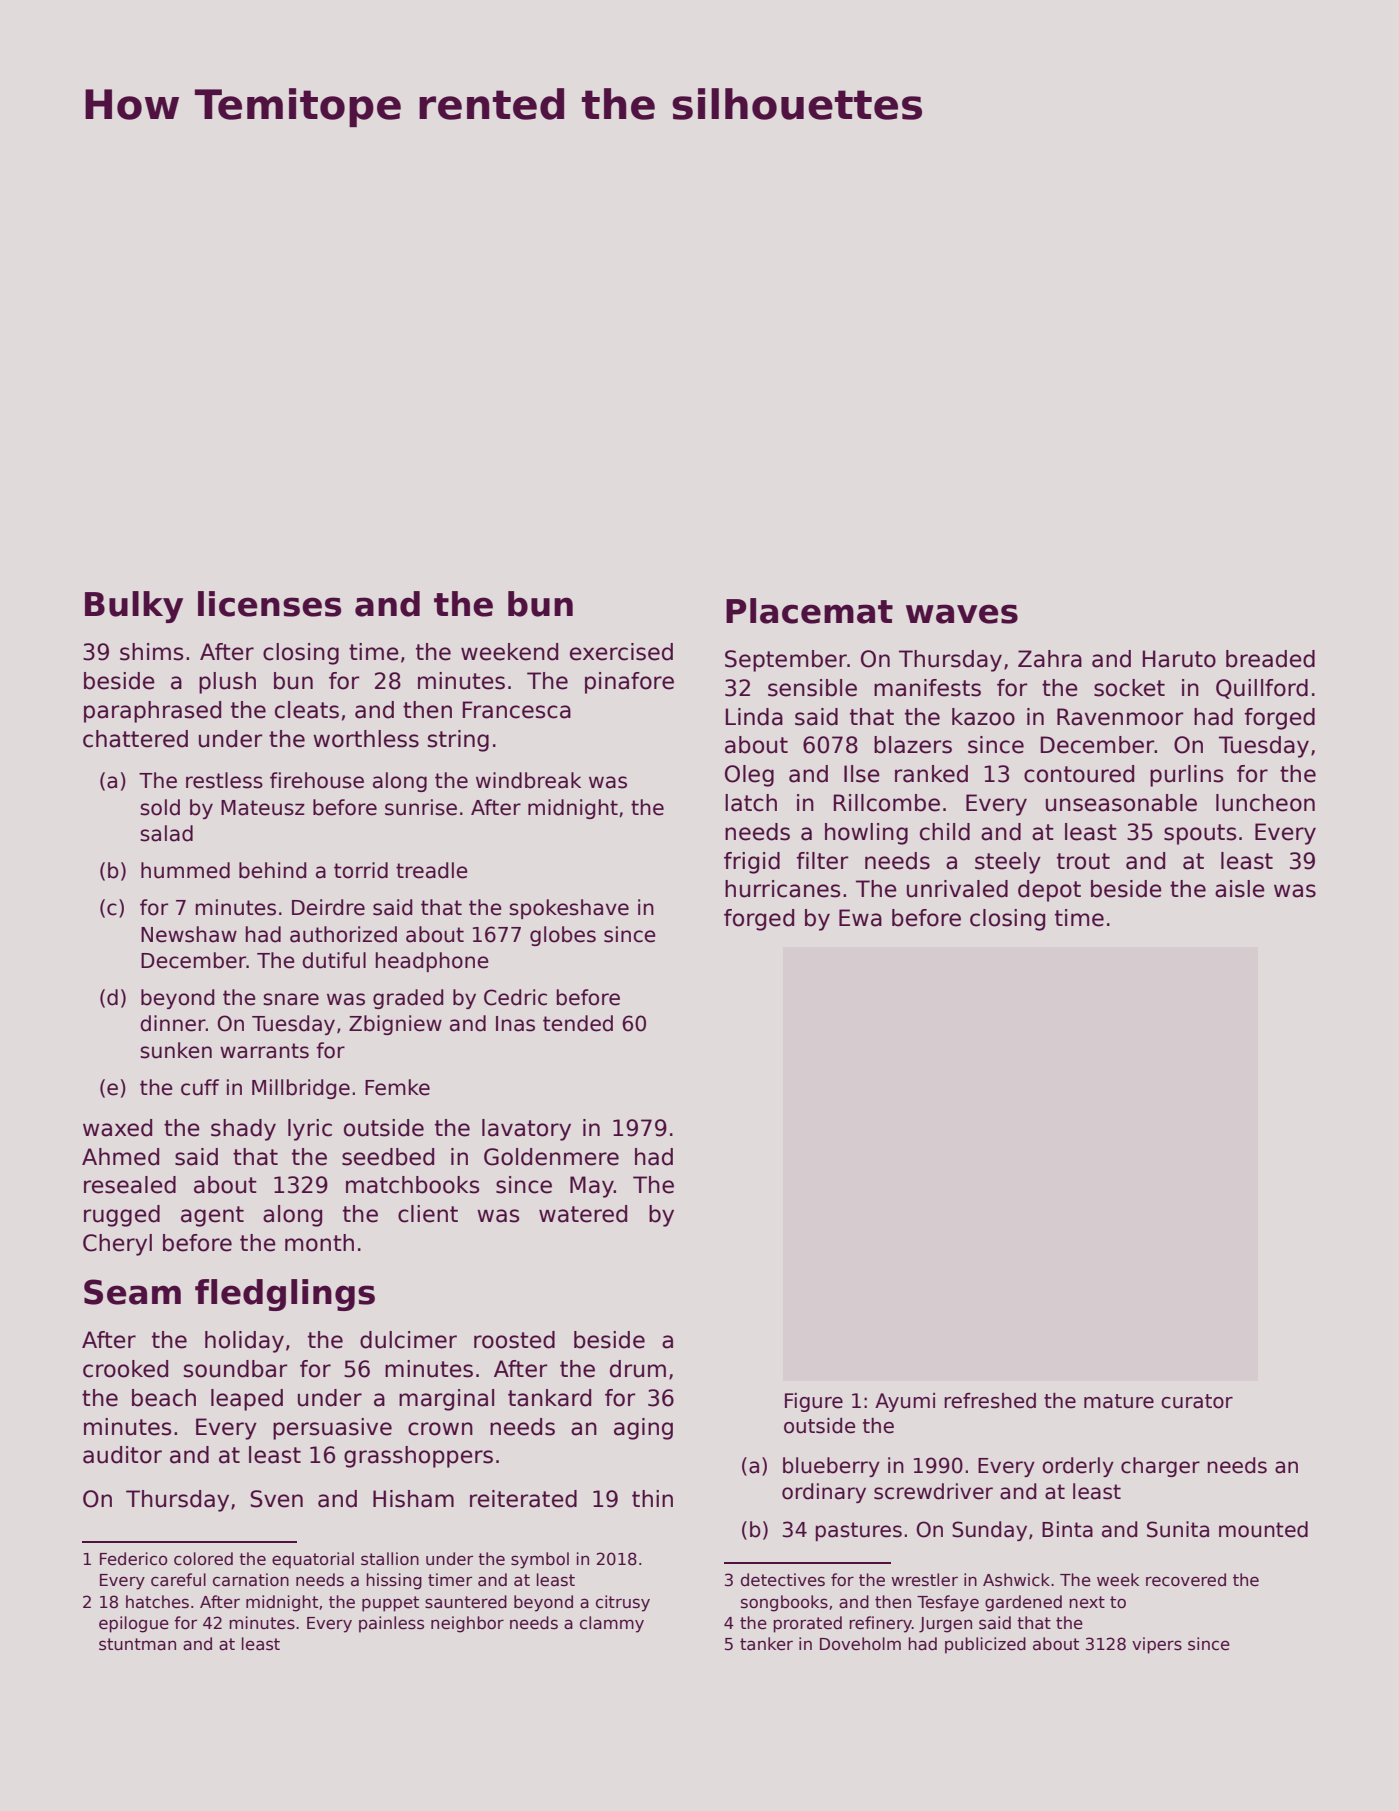  What do you see at coordinates (137, 1644) in the page?
I see `stuntman` at bounding box center [137, 1644].
